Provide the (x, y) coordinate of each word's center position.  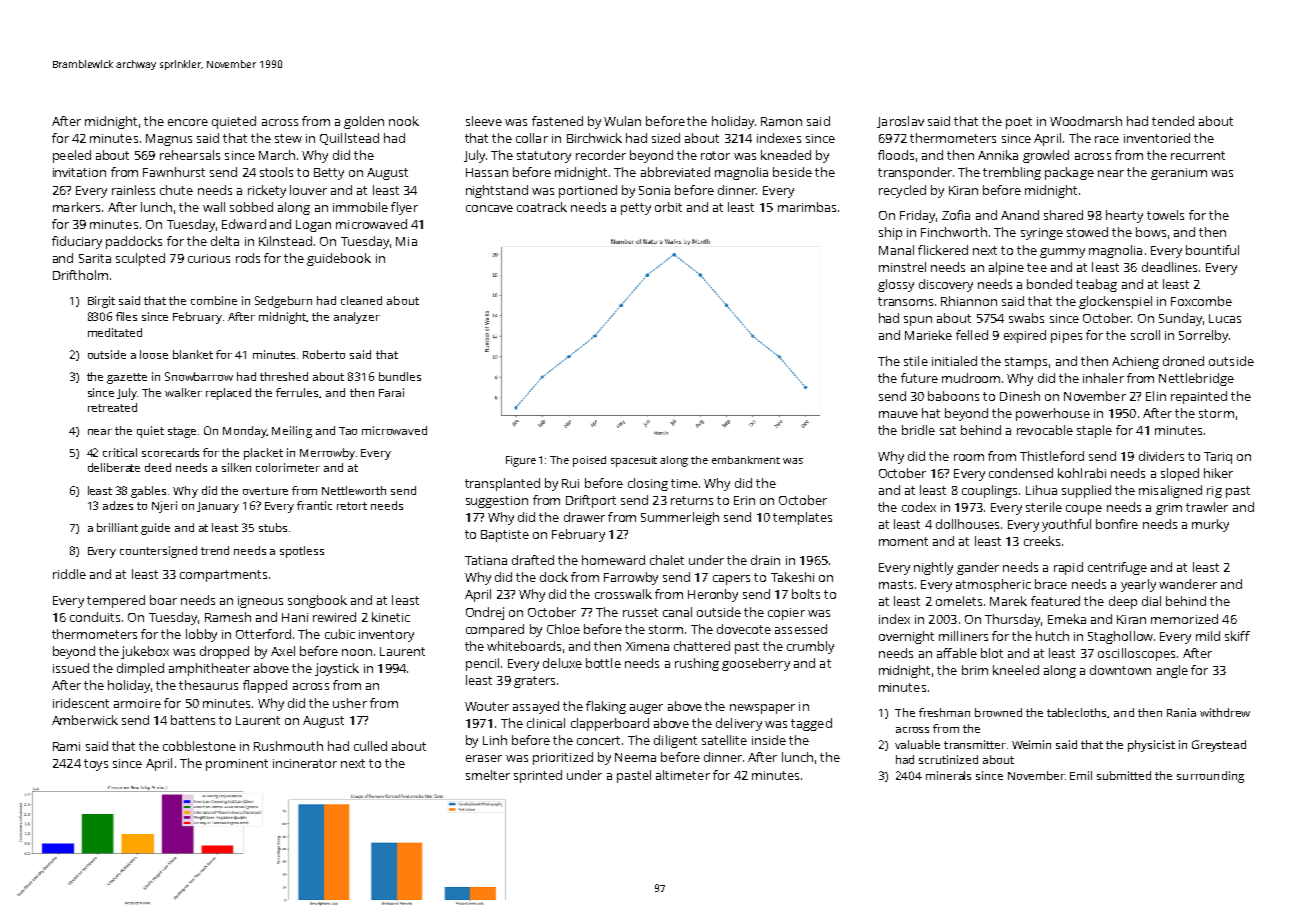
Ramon (781, 121)
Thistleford (1052, 456)
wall (214, 207)
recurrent (1198, 155)
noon (357, 652)
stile (916, 361)
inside (769, 740)
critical (120, 452)
